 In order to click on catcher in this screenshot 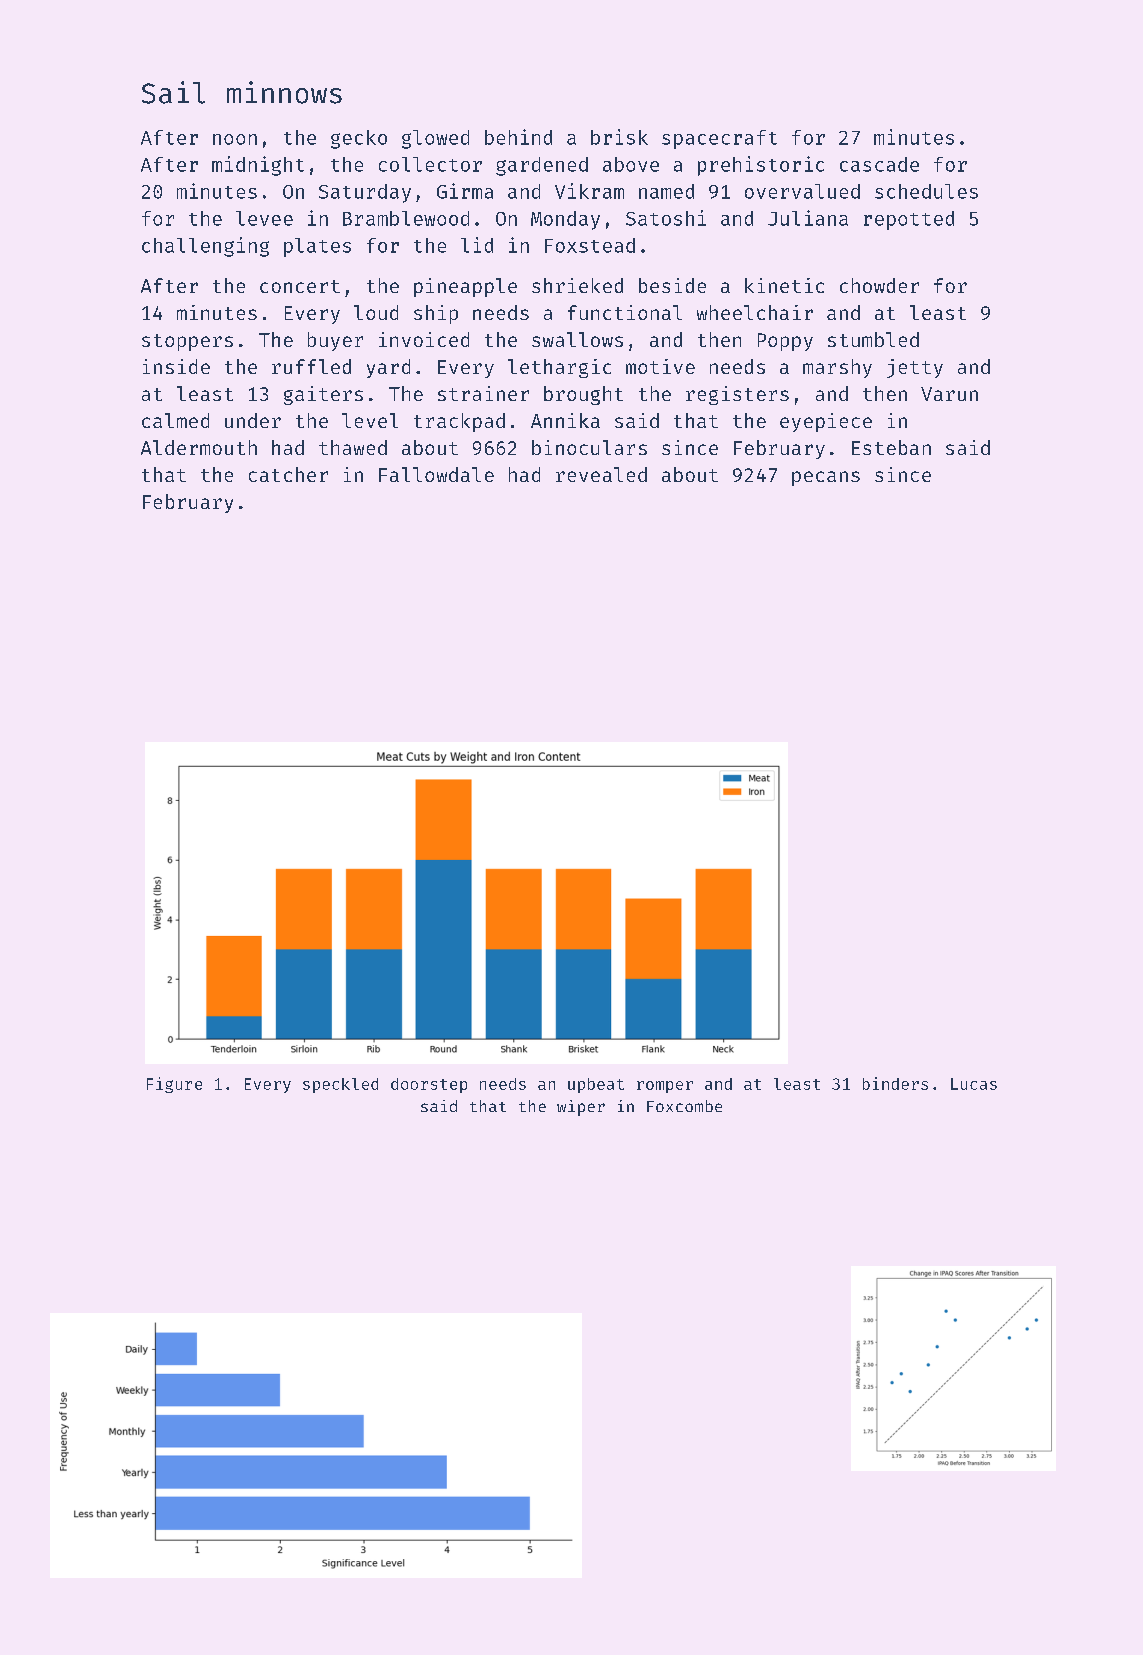, I will do `click(288, 474)`.
